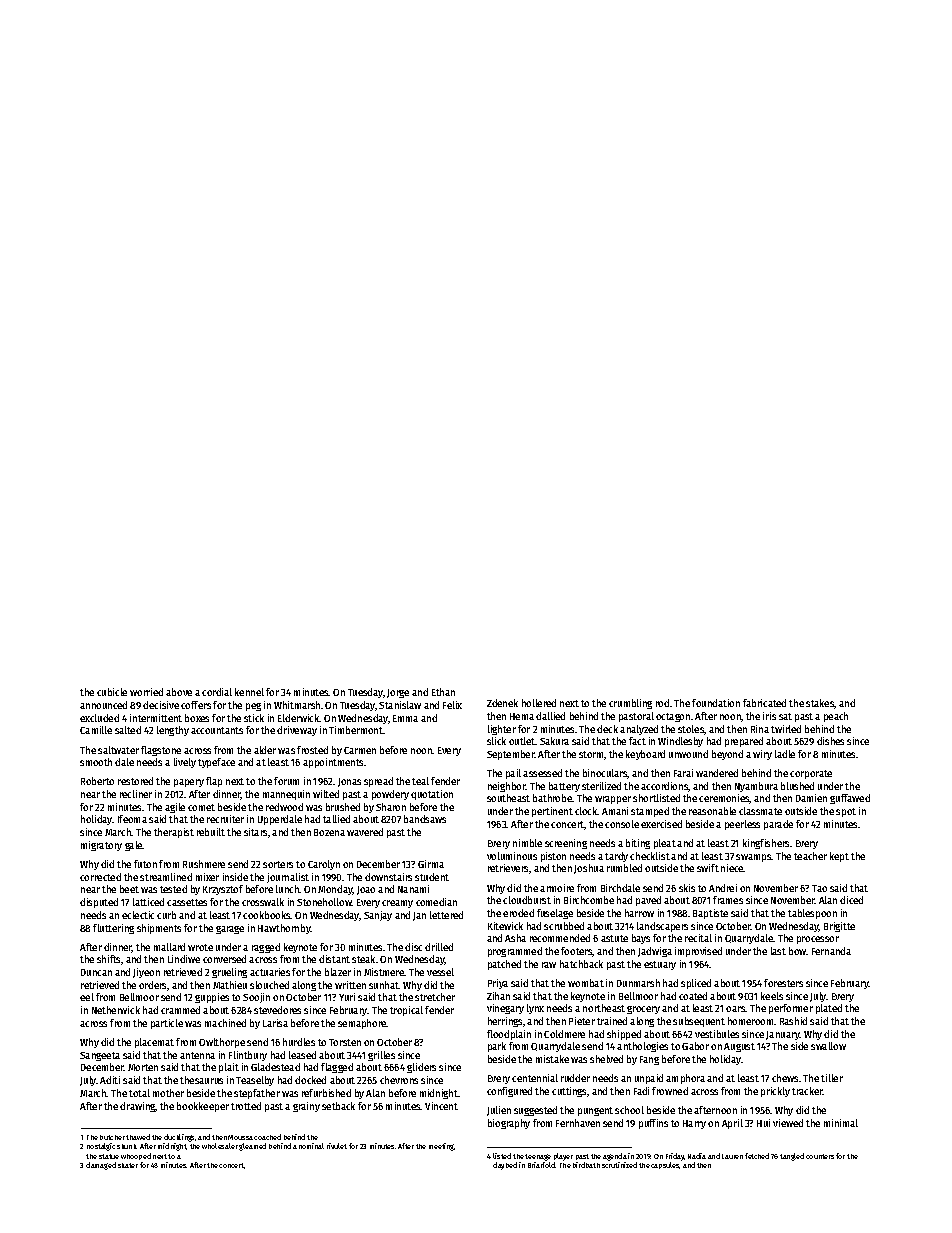 This image has height=1233, width=952. What do you see at coordinates (791, 1009) in the image?
I see `performer` at bounding box center [791, 1009].
